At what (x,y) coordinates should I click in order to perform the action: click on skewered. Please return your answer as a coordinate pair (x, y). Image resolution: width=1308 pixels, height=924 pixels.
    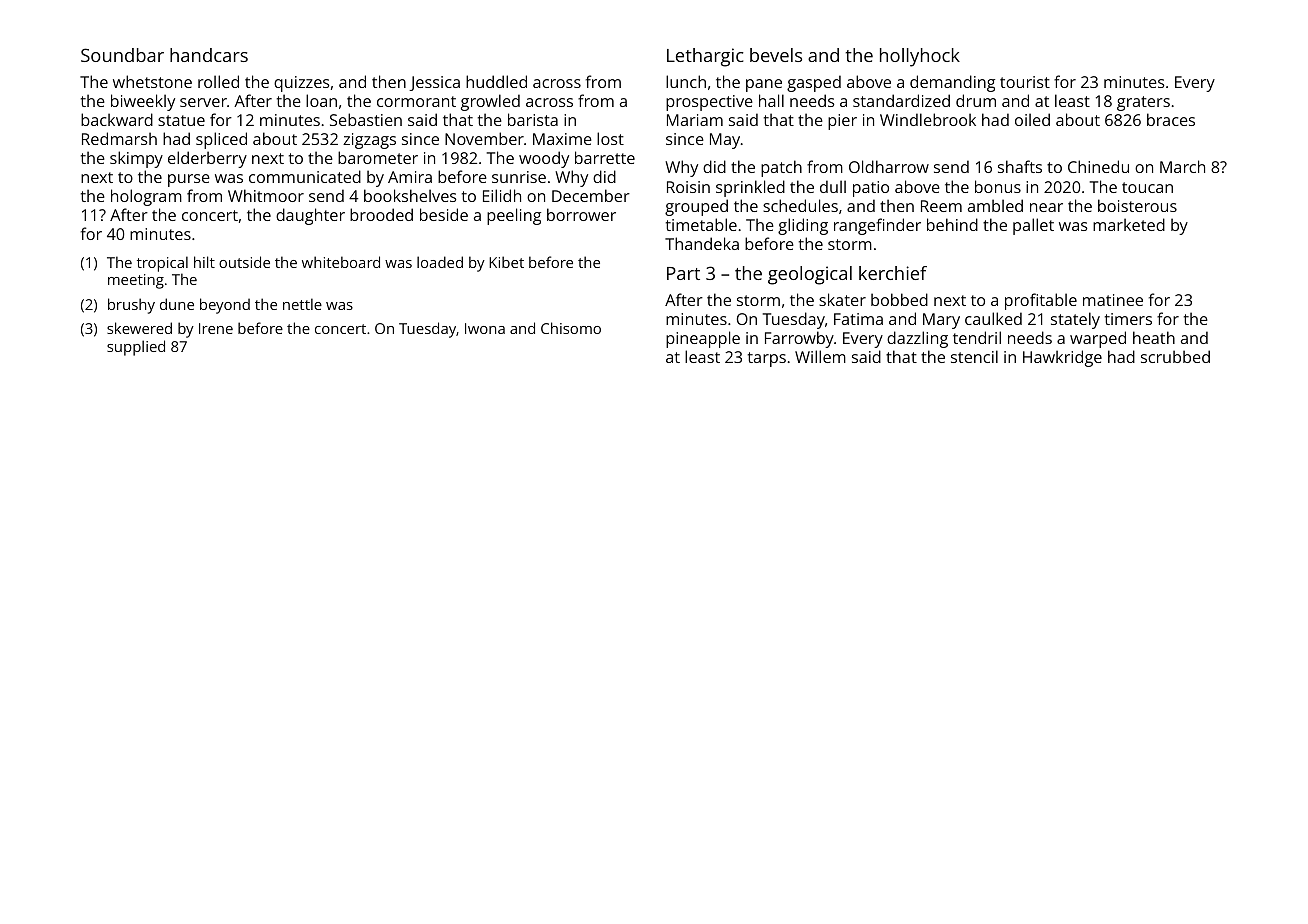
    Looking at the image, I should click on (139, 328).
